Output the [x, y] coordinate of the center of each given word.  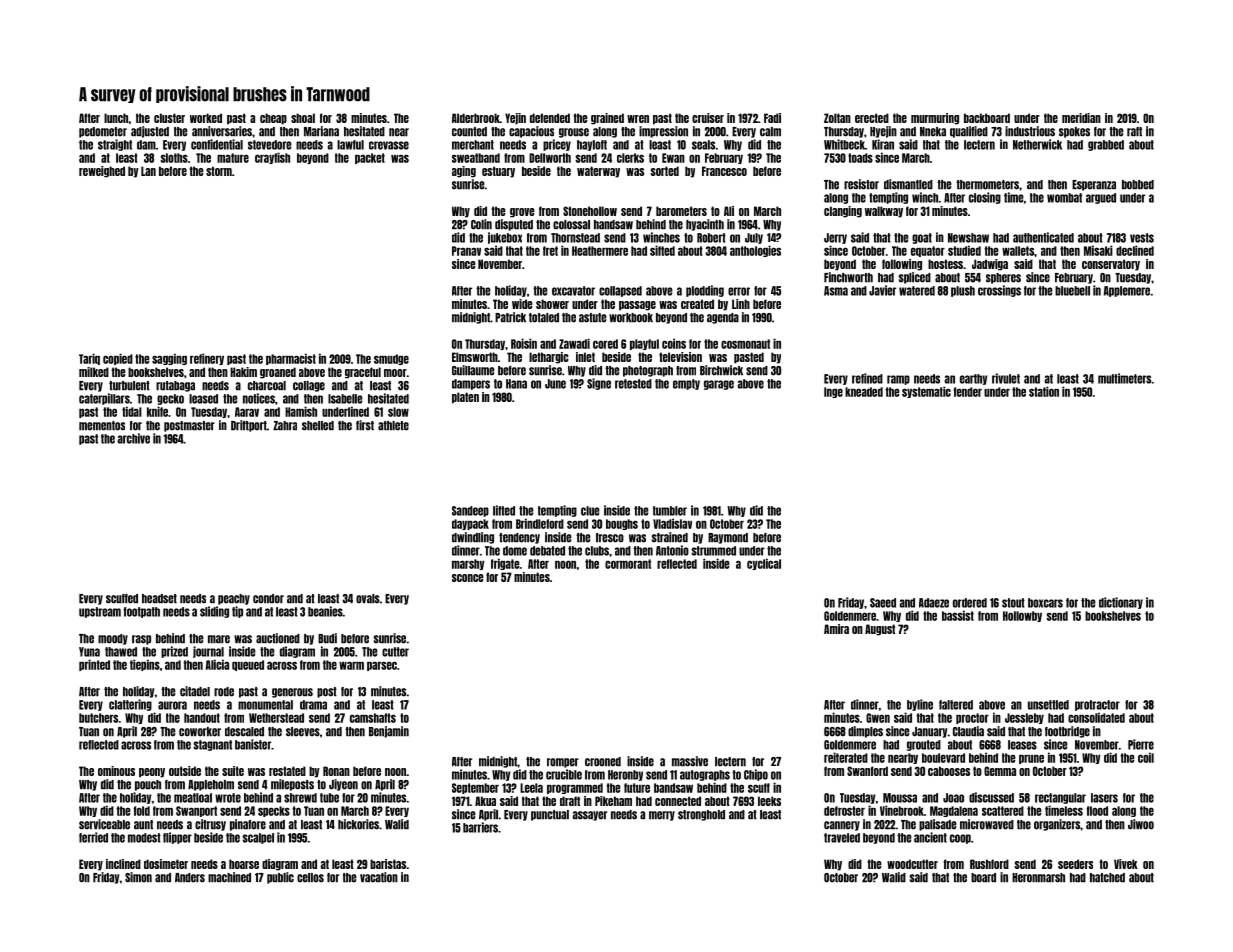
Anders [190, 878]
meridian [1081, 118]
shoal [303, 118]
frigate [505, 564]
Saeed [883, 603]
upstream [100, 612]
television [680, 357]
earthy [973, 379]
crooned [603, 762]
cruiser [708, 118]
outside [185, 771]
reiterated [846, 757]
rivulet [1006, 378]
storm [219, 171]
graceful [363, 373]
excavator [573, 291]
